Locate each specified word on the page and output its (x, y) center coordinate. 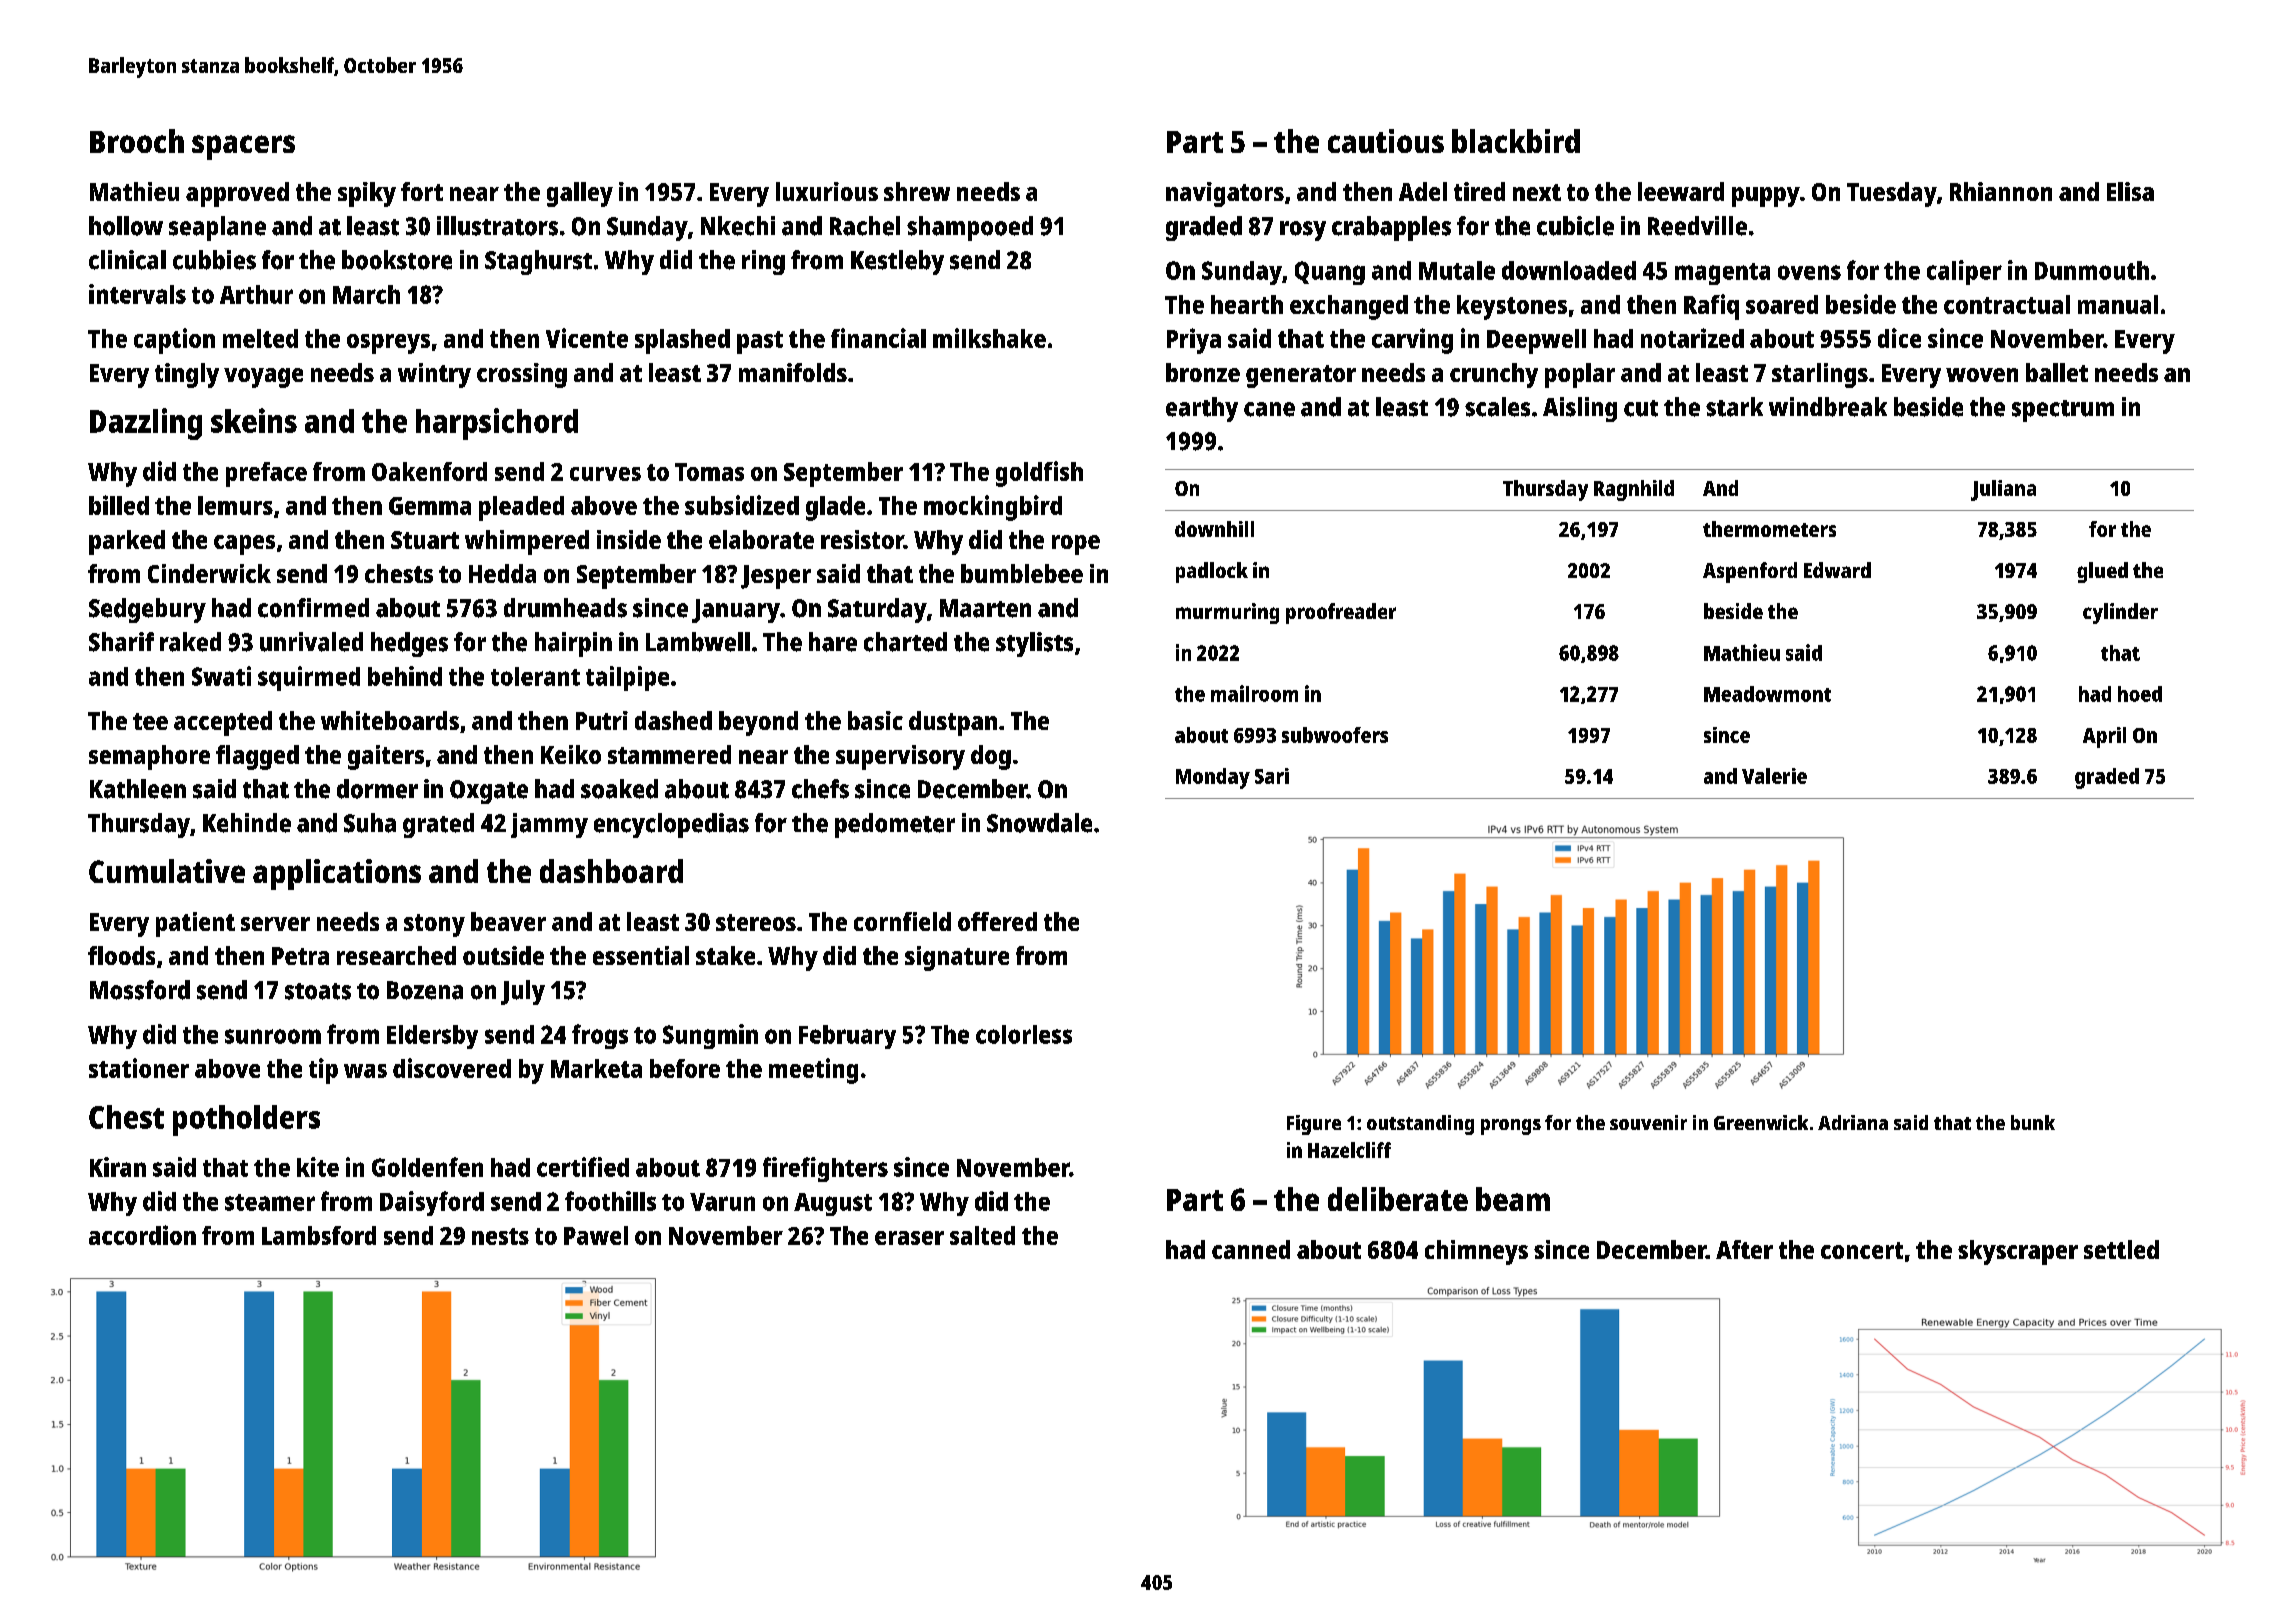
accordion (142, 1235)
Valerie (1774, 776)
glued (2102, 572)
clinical (127, 260)
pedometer (895, 825)
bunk (2033, 1122)
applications (337, 874)
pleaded (521, 508)
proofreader (1341, 613)
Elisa (2130, 191)
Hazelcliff (1349, 1150)
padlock (1212, 572)
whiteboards (390, 720)
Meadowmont (1767, 694)
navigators (1225, 194)
